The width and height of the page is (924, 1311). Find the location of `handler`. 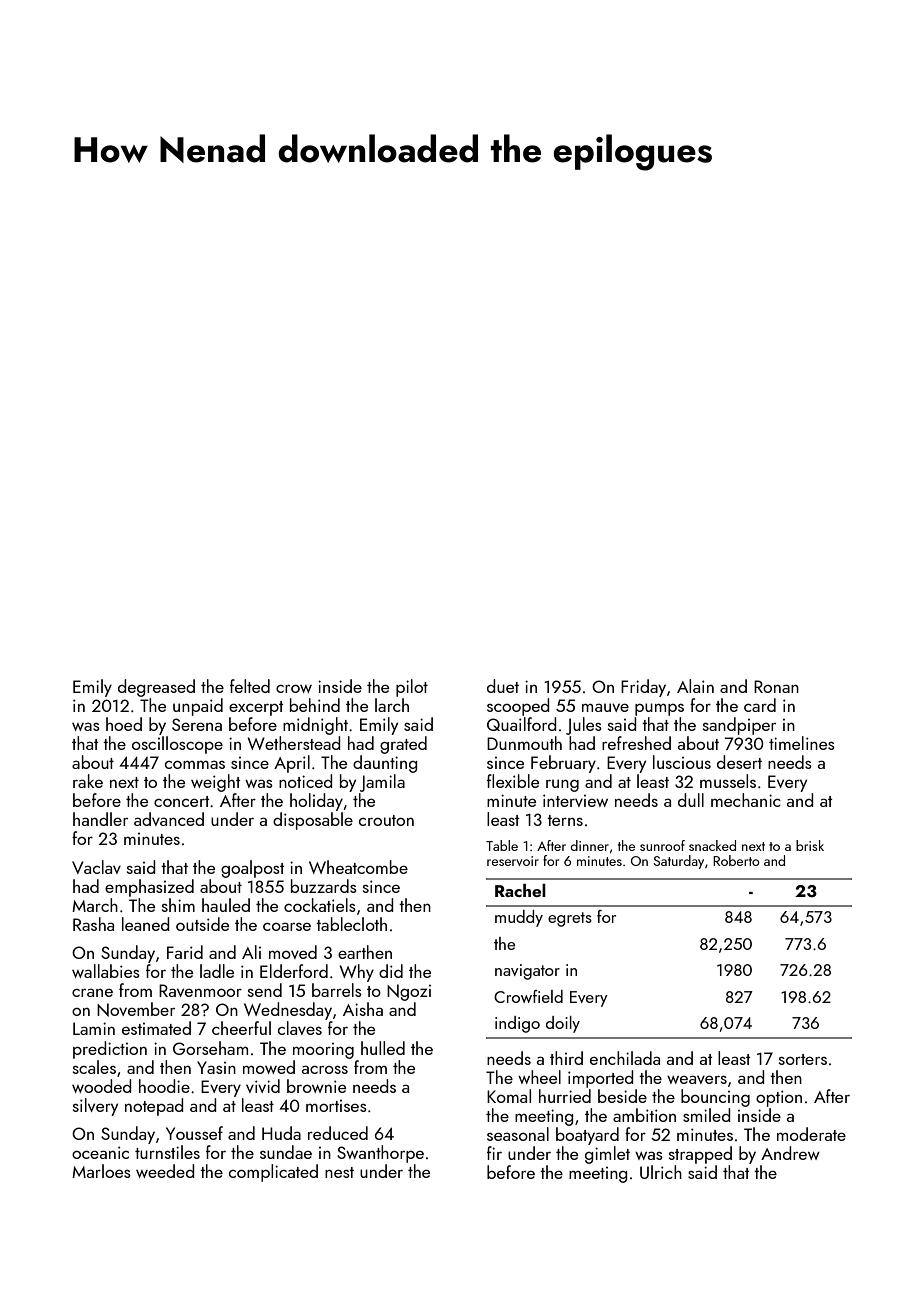

handler is located at coordinates (100, 819).
